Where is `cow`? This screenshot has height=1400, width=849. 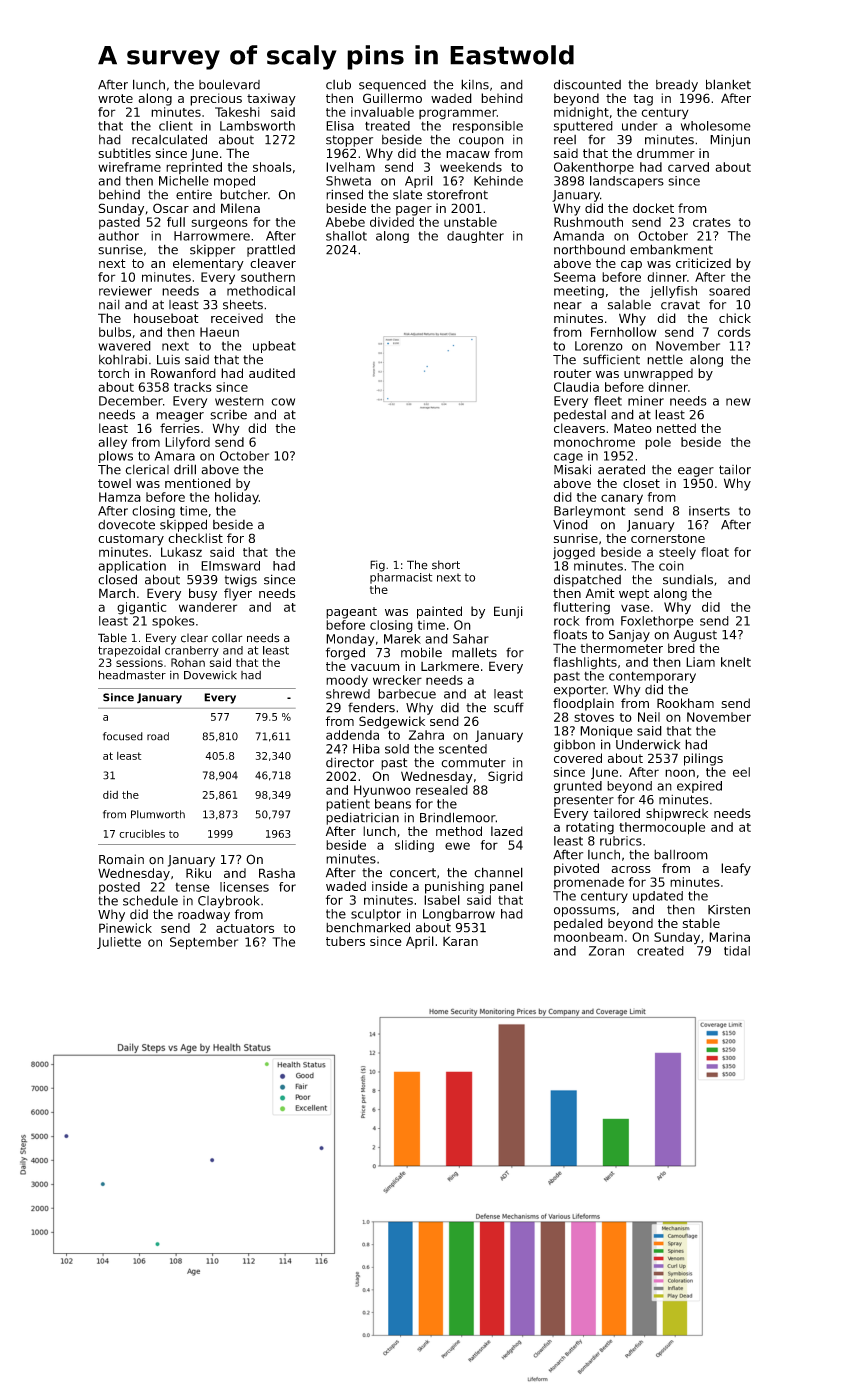 cow is located at coordinates (283, 402).
